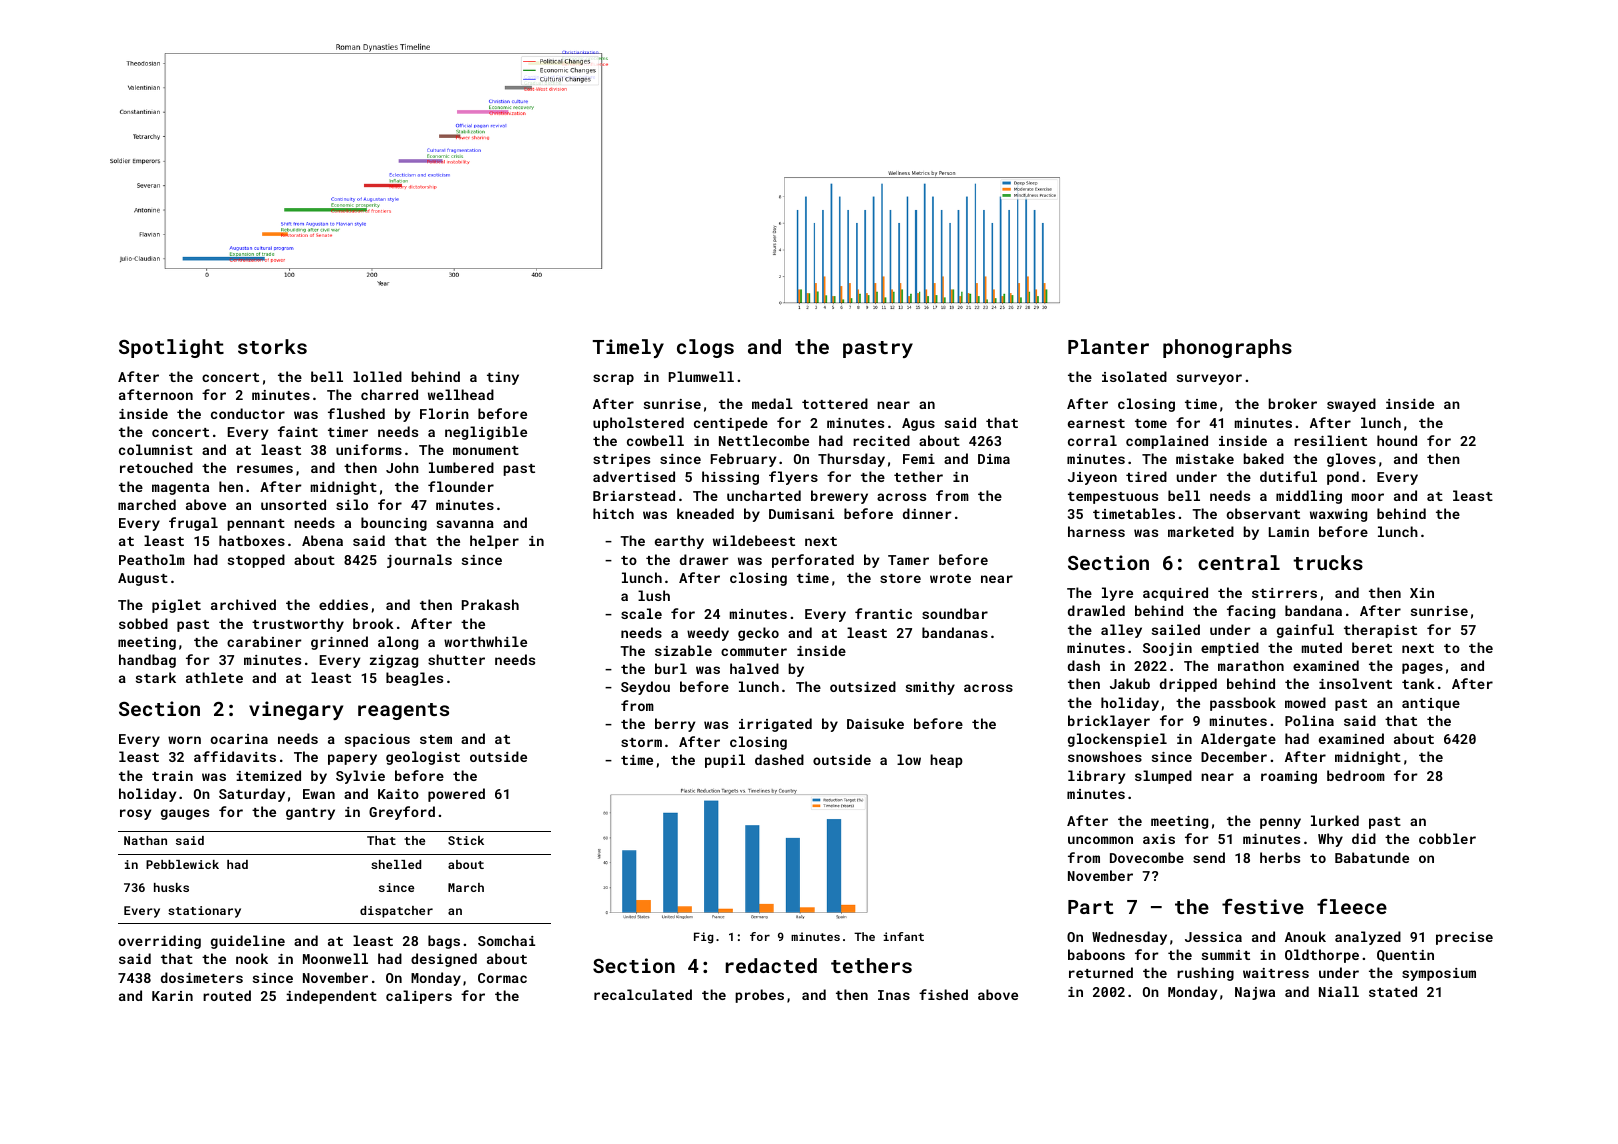 The image size is (1618, 1144). Describe the element at coordinates (1393, 991) in the page. I see `stated` at that location.
